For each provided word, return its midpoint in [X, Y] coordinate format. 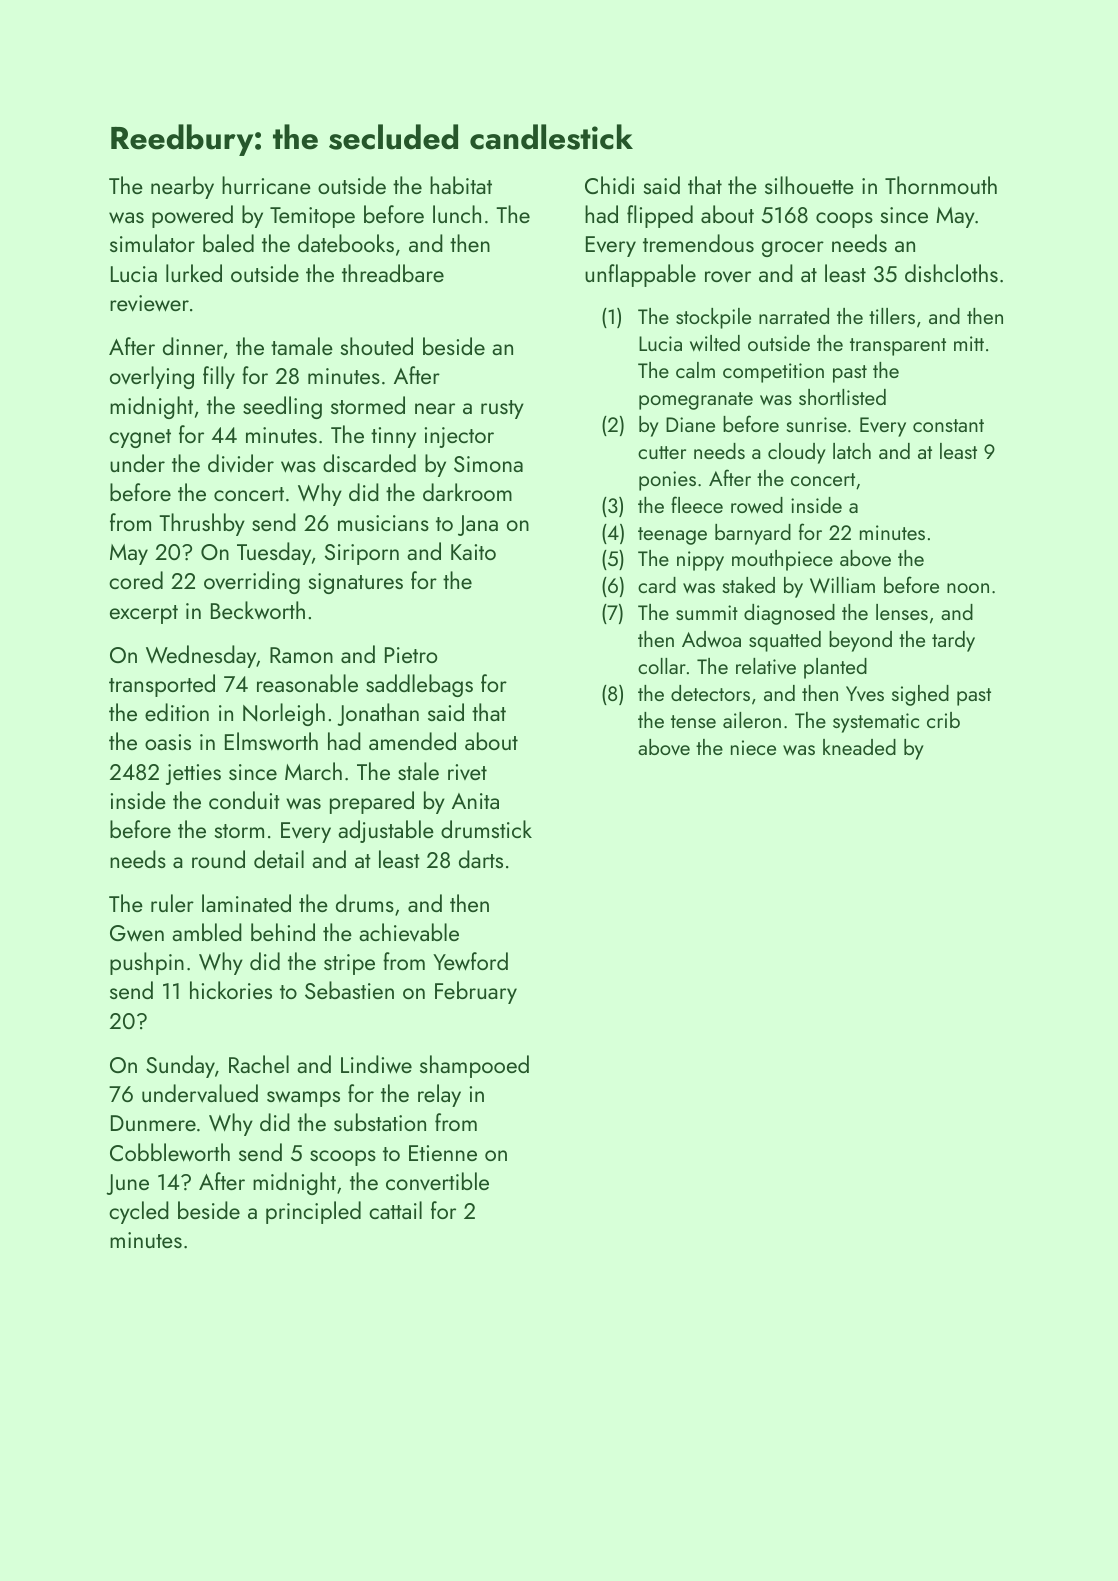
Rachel [259, 1064]
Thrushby [202, 524]
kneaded [859, 747]
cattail [395, 1210]
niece [753, 747]
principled [313, 1212]
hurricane [266, 185]
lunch [457, 214]
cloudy [797, 453]
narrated [794, 316]
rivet [467, 772]
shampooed [474, 1066]
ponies [667, 481]
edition [177, 712]
